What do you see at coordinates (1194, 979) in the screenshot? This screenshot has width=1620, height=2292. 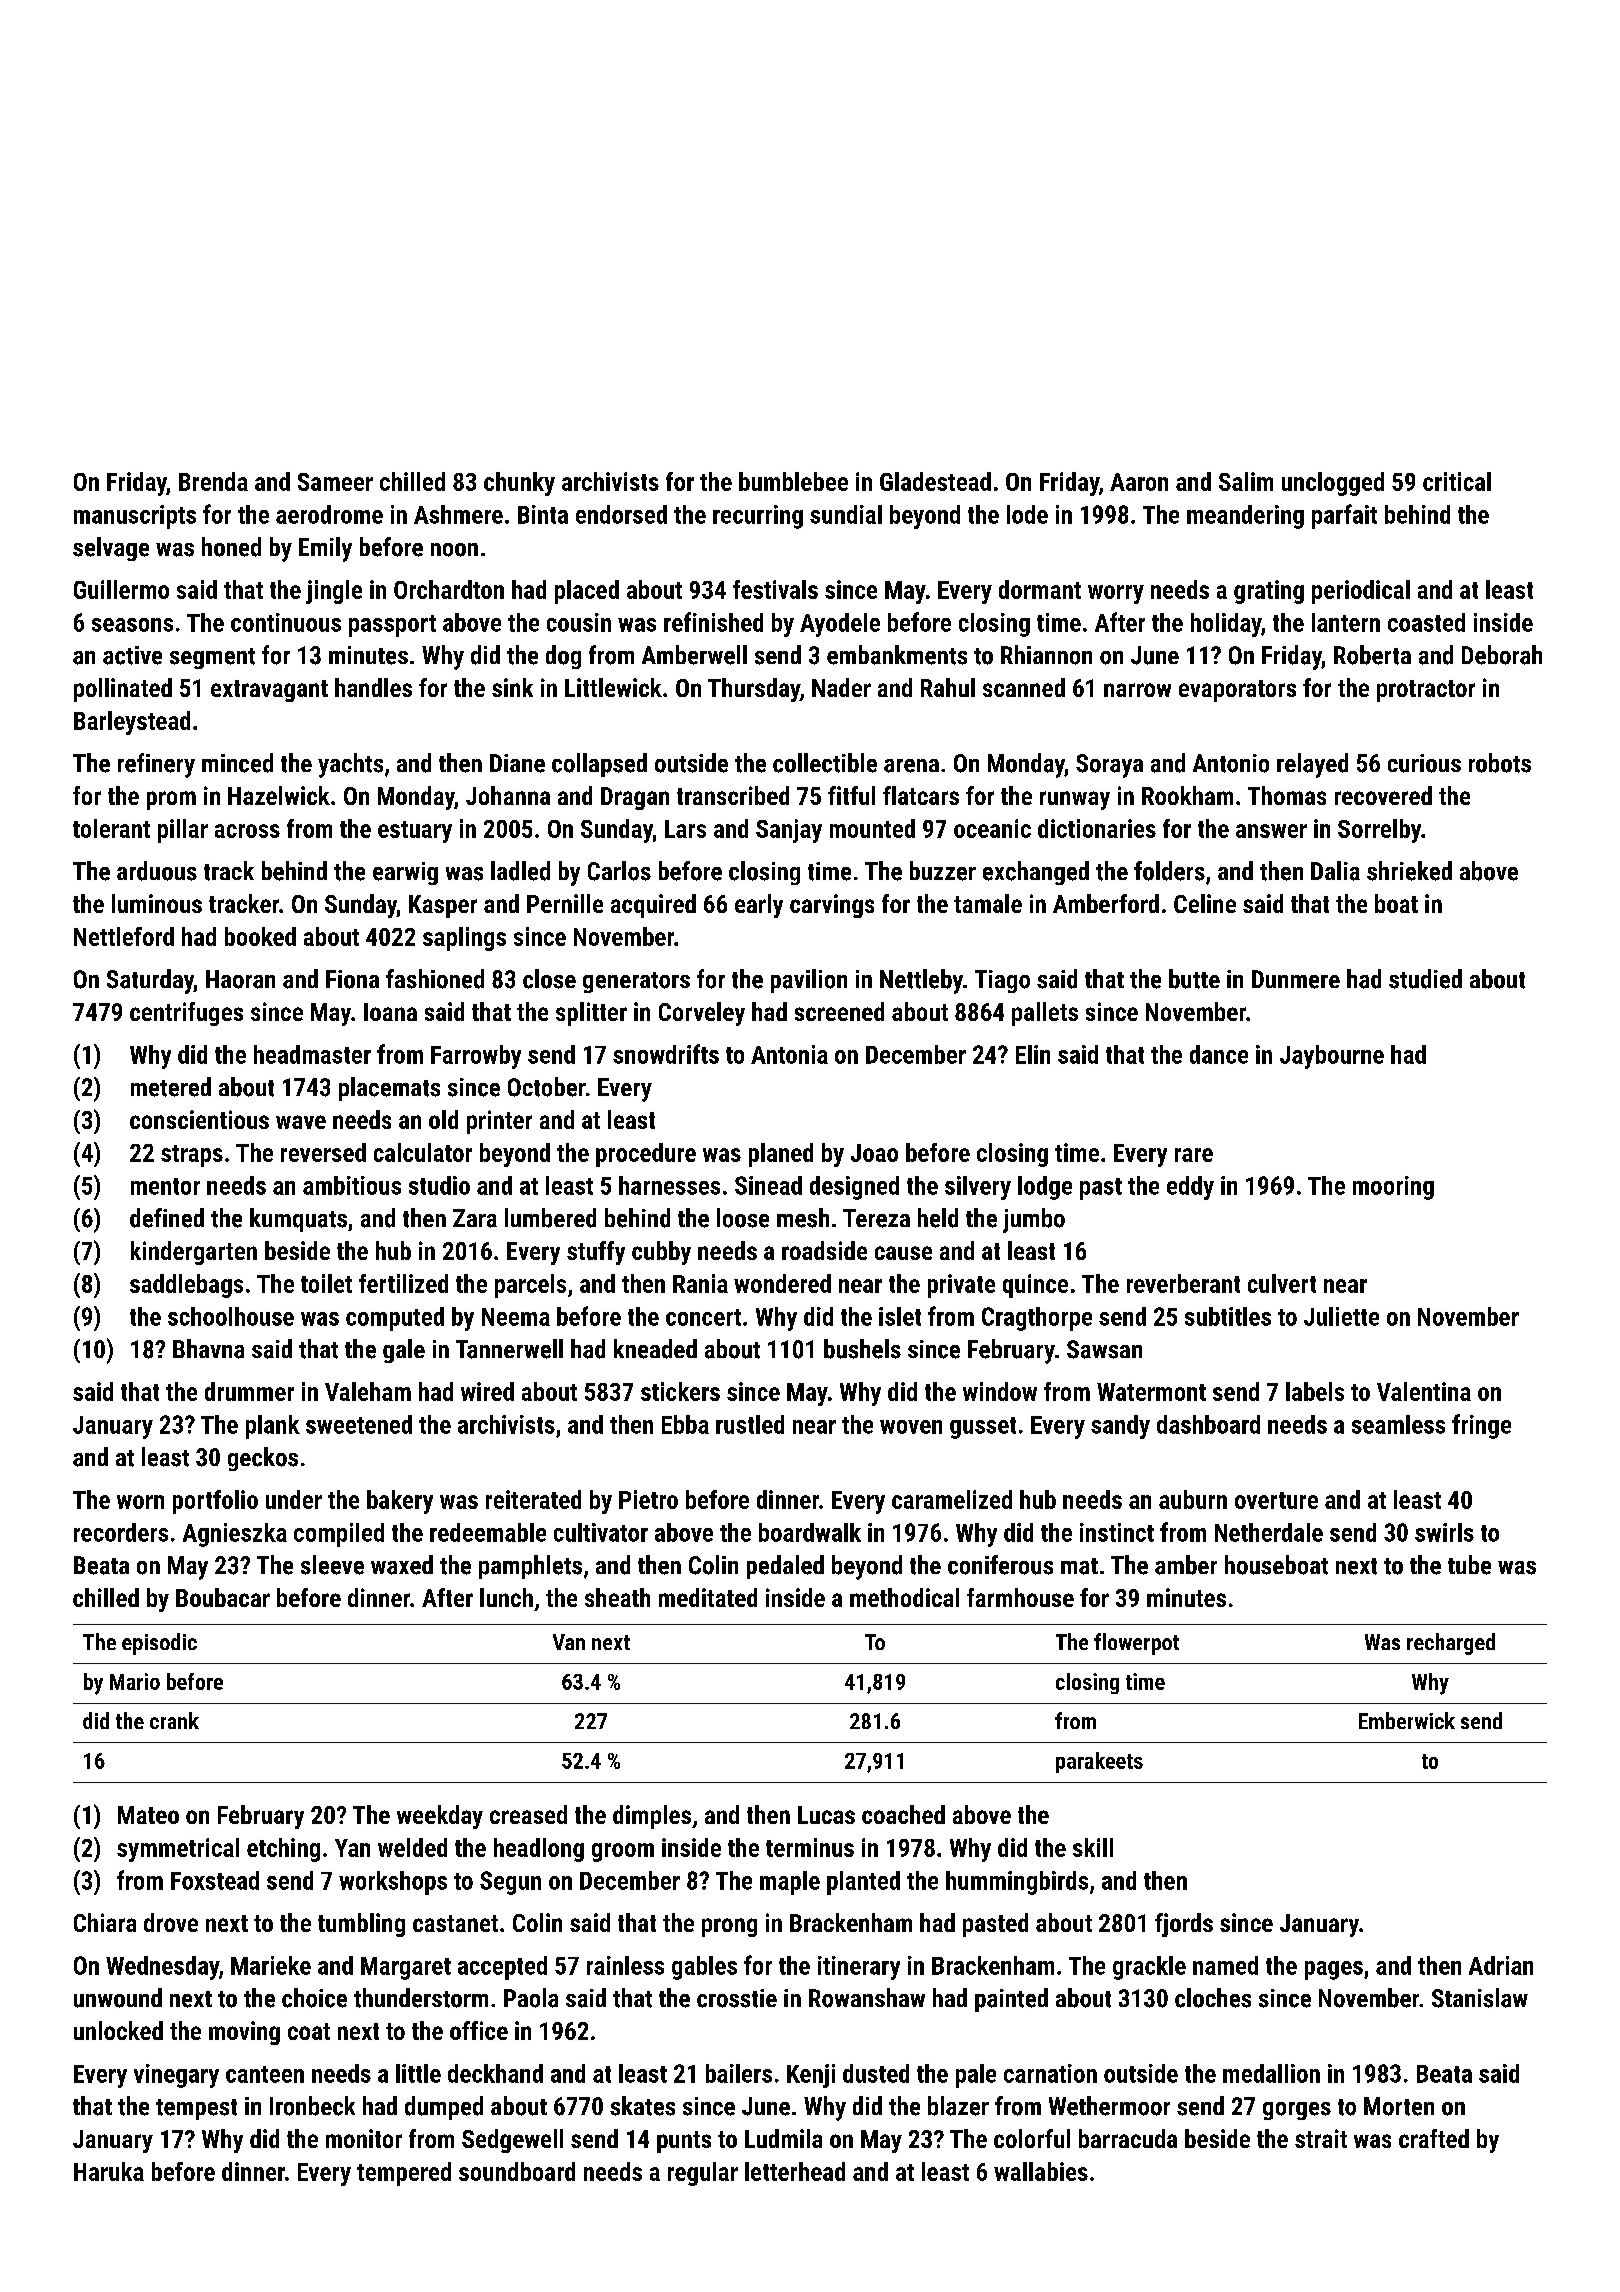 I see `butte` at bounding box center [1194, 979].
